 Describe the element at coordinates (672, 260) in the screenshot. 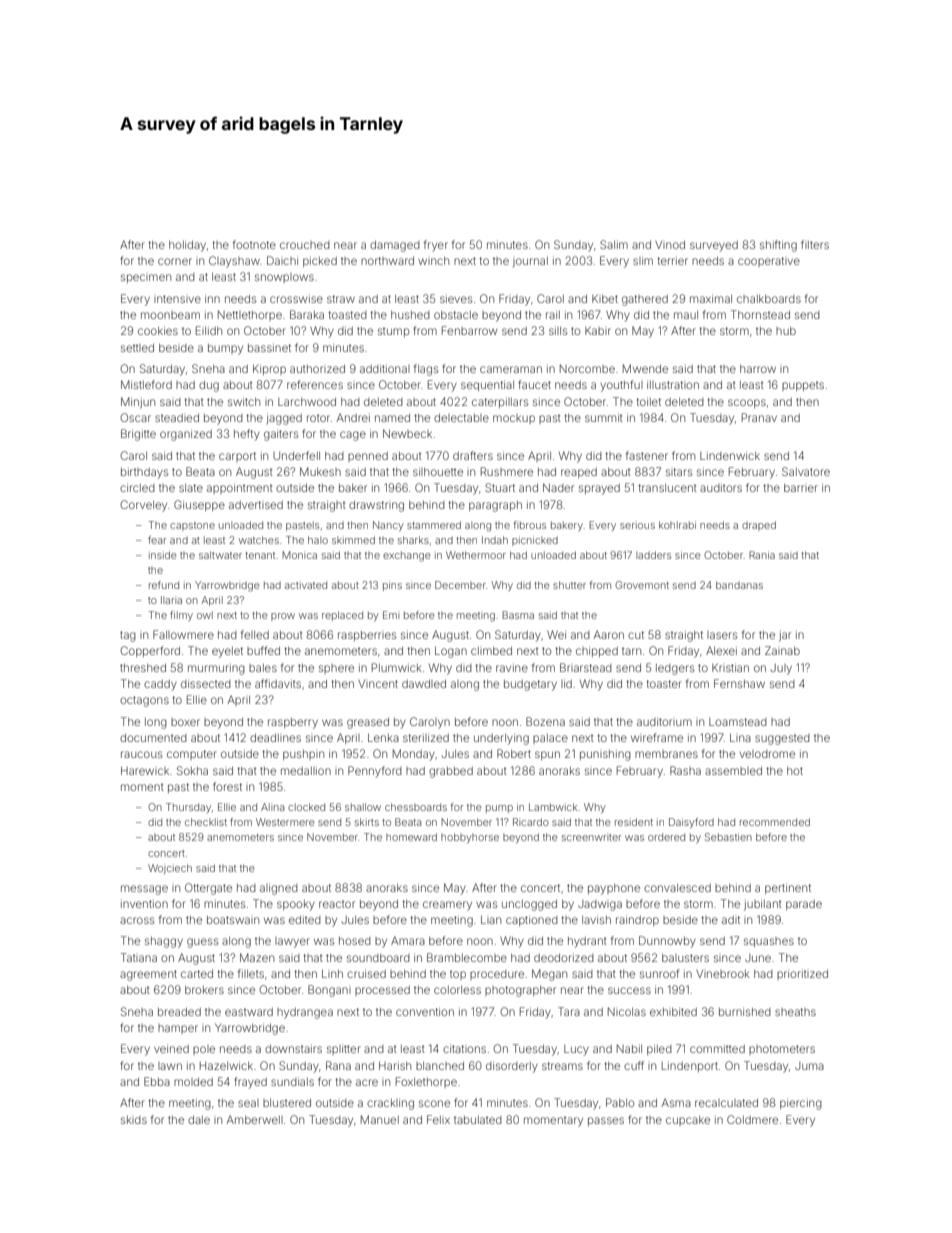

I see `terrier` at that location.
